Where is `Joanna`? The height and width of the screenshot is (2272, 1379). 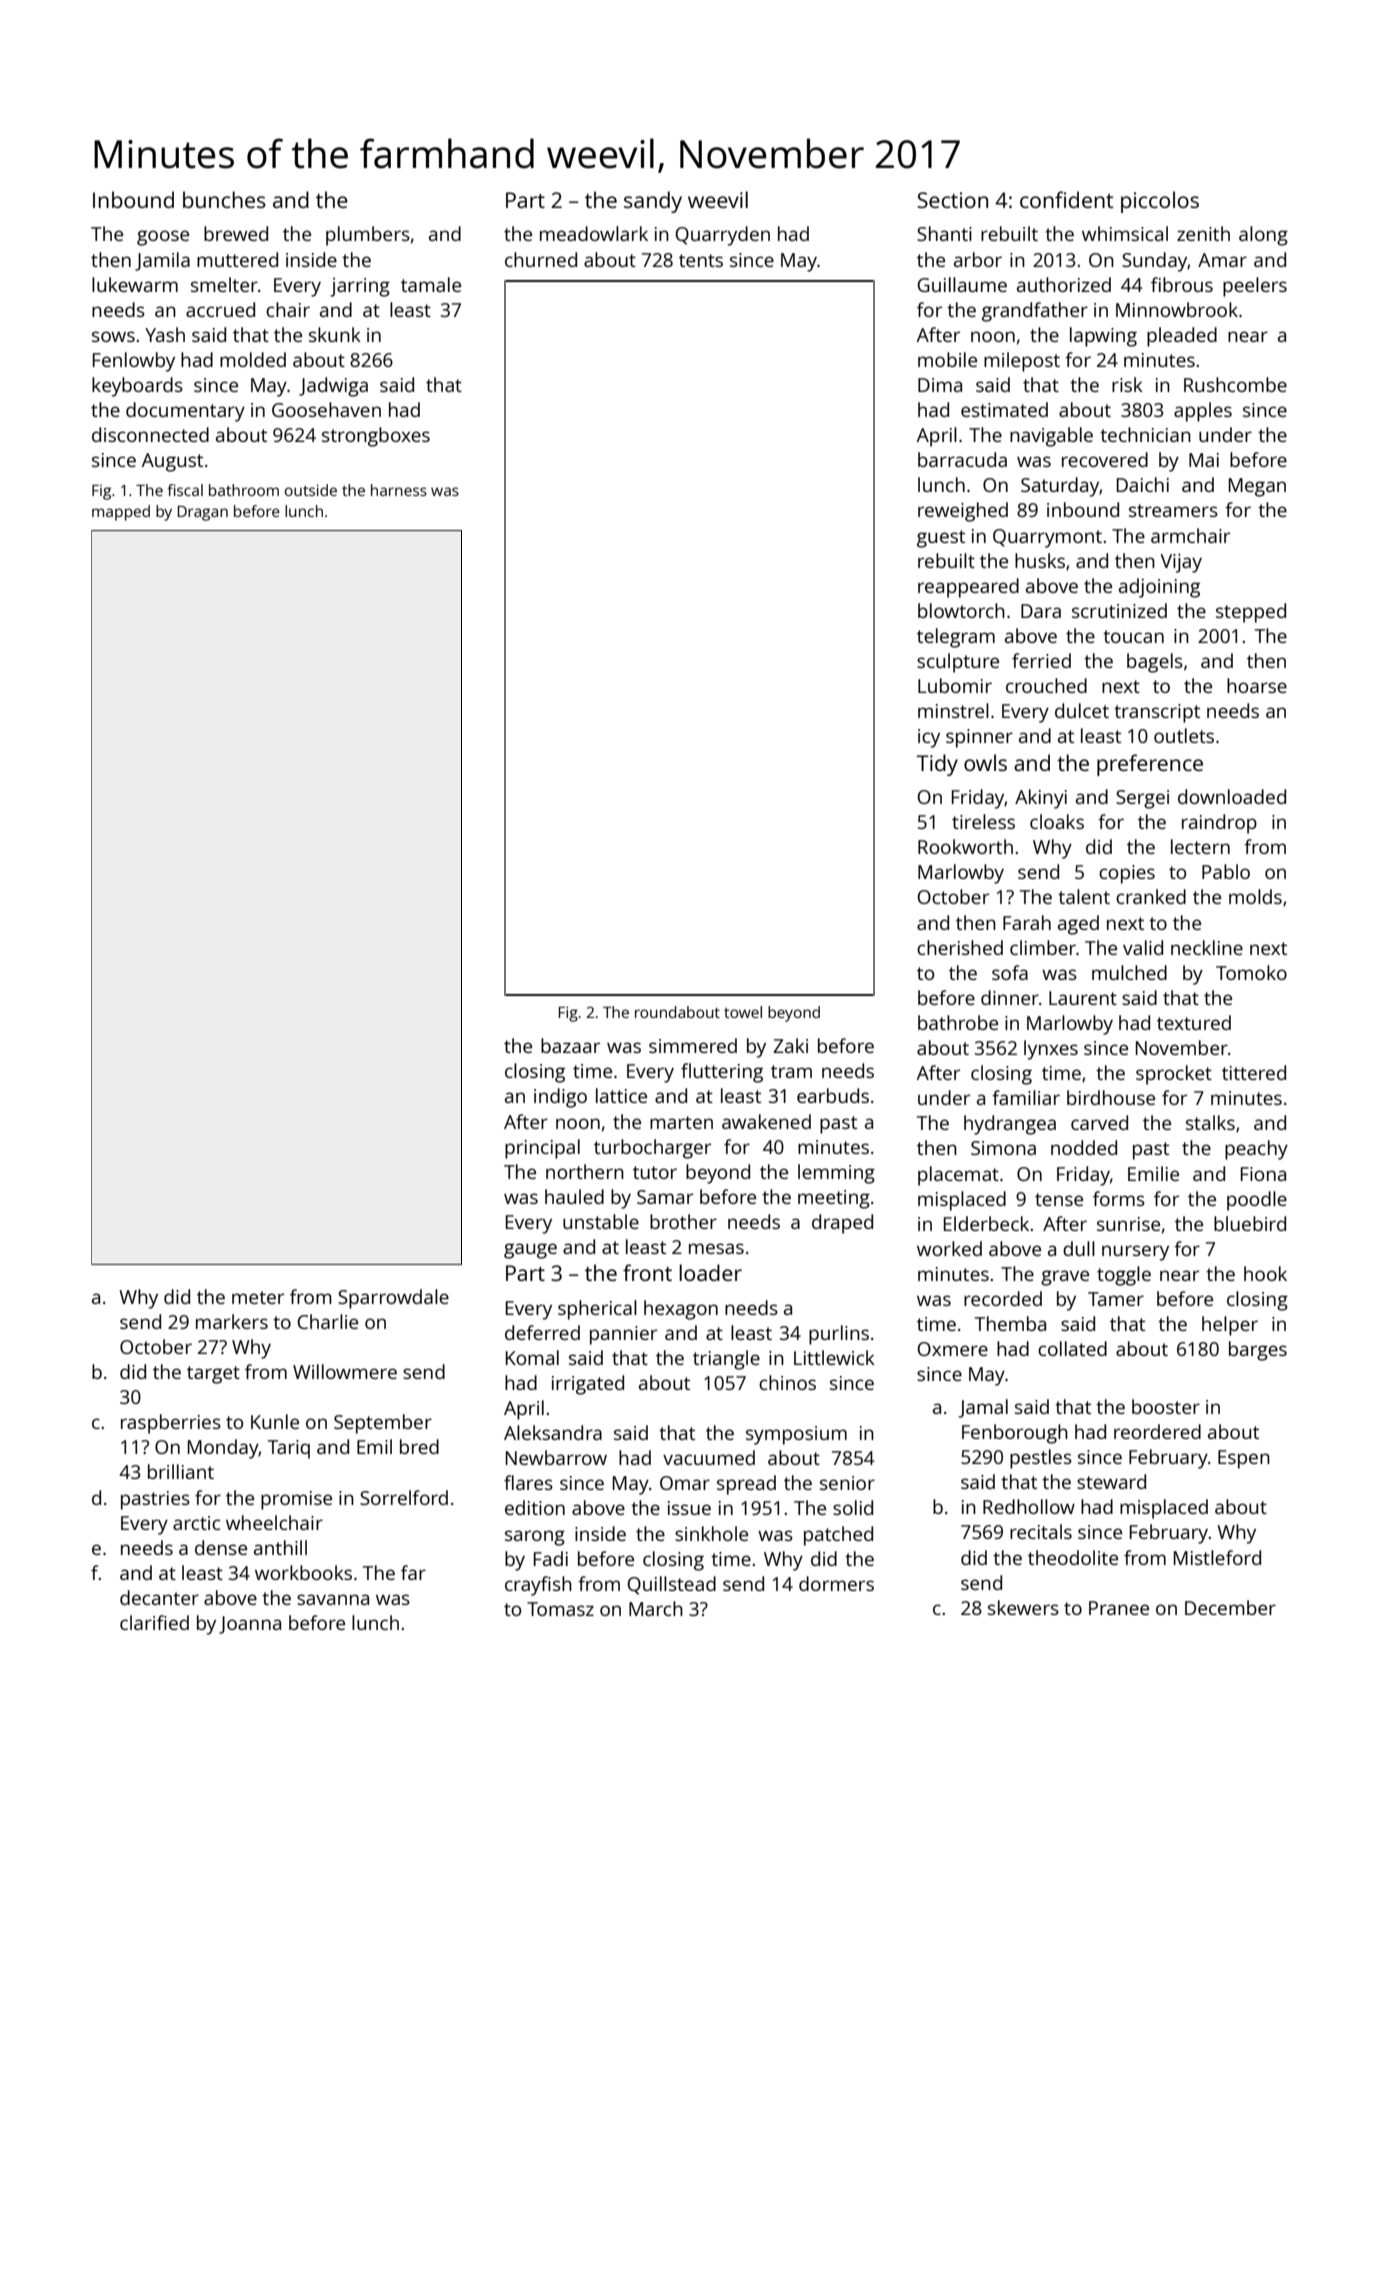 Joanna is located at coordinates (250, 1625).
